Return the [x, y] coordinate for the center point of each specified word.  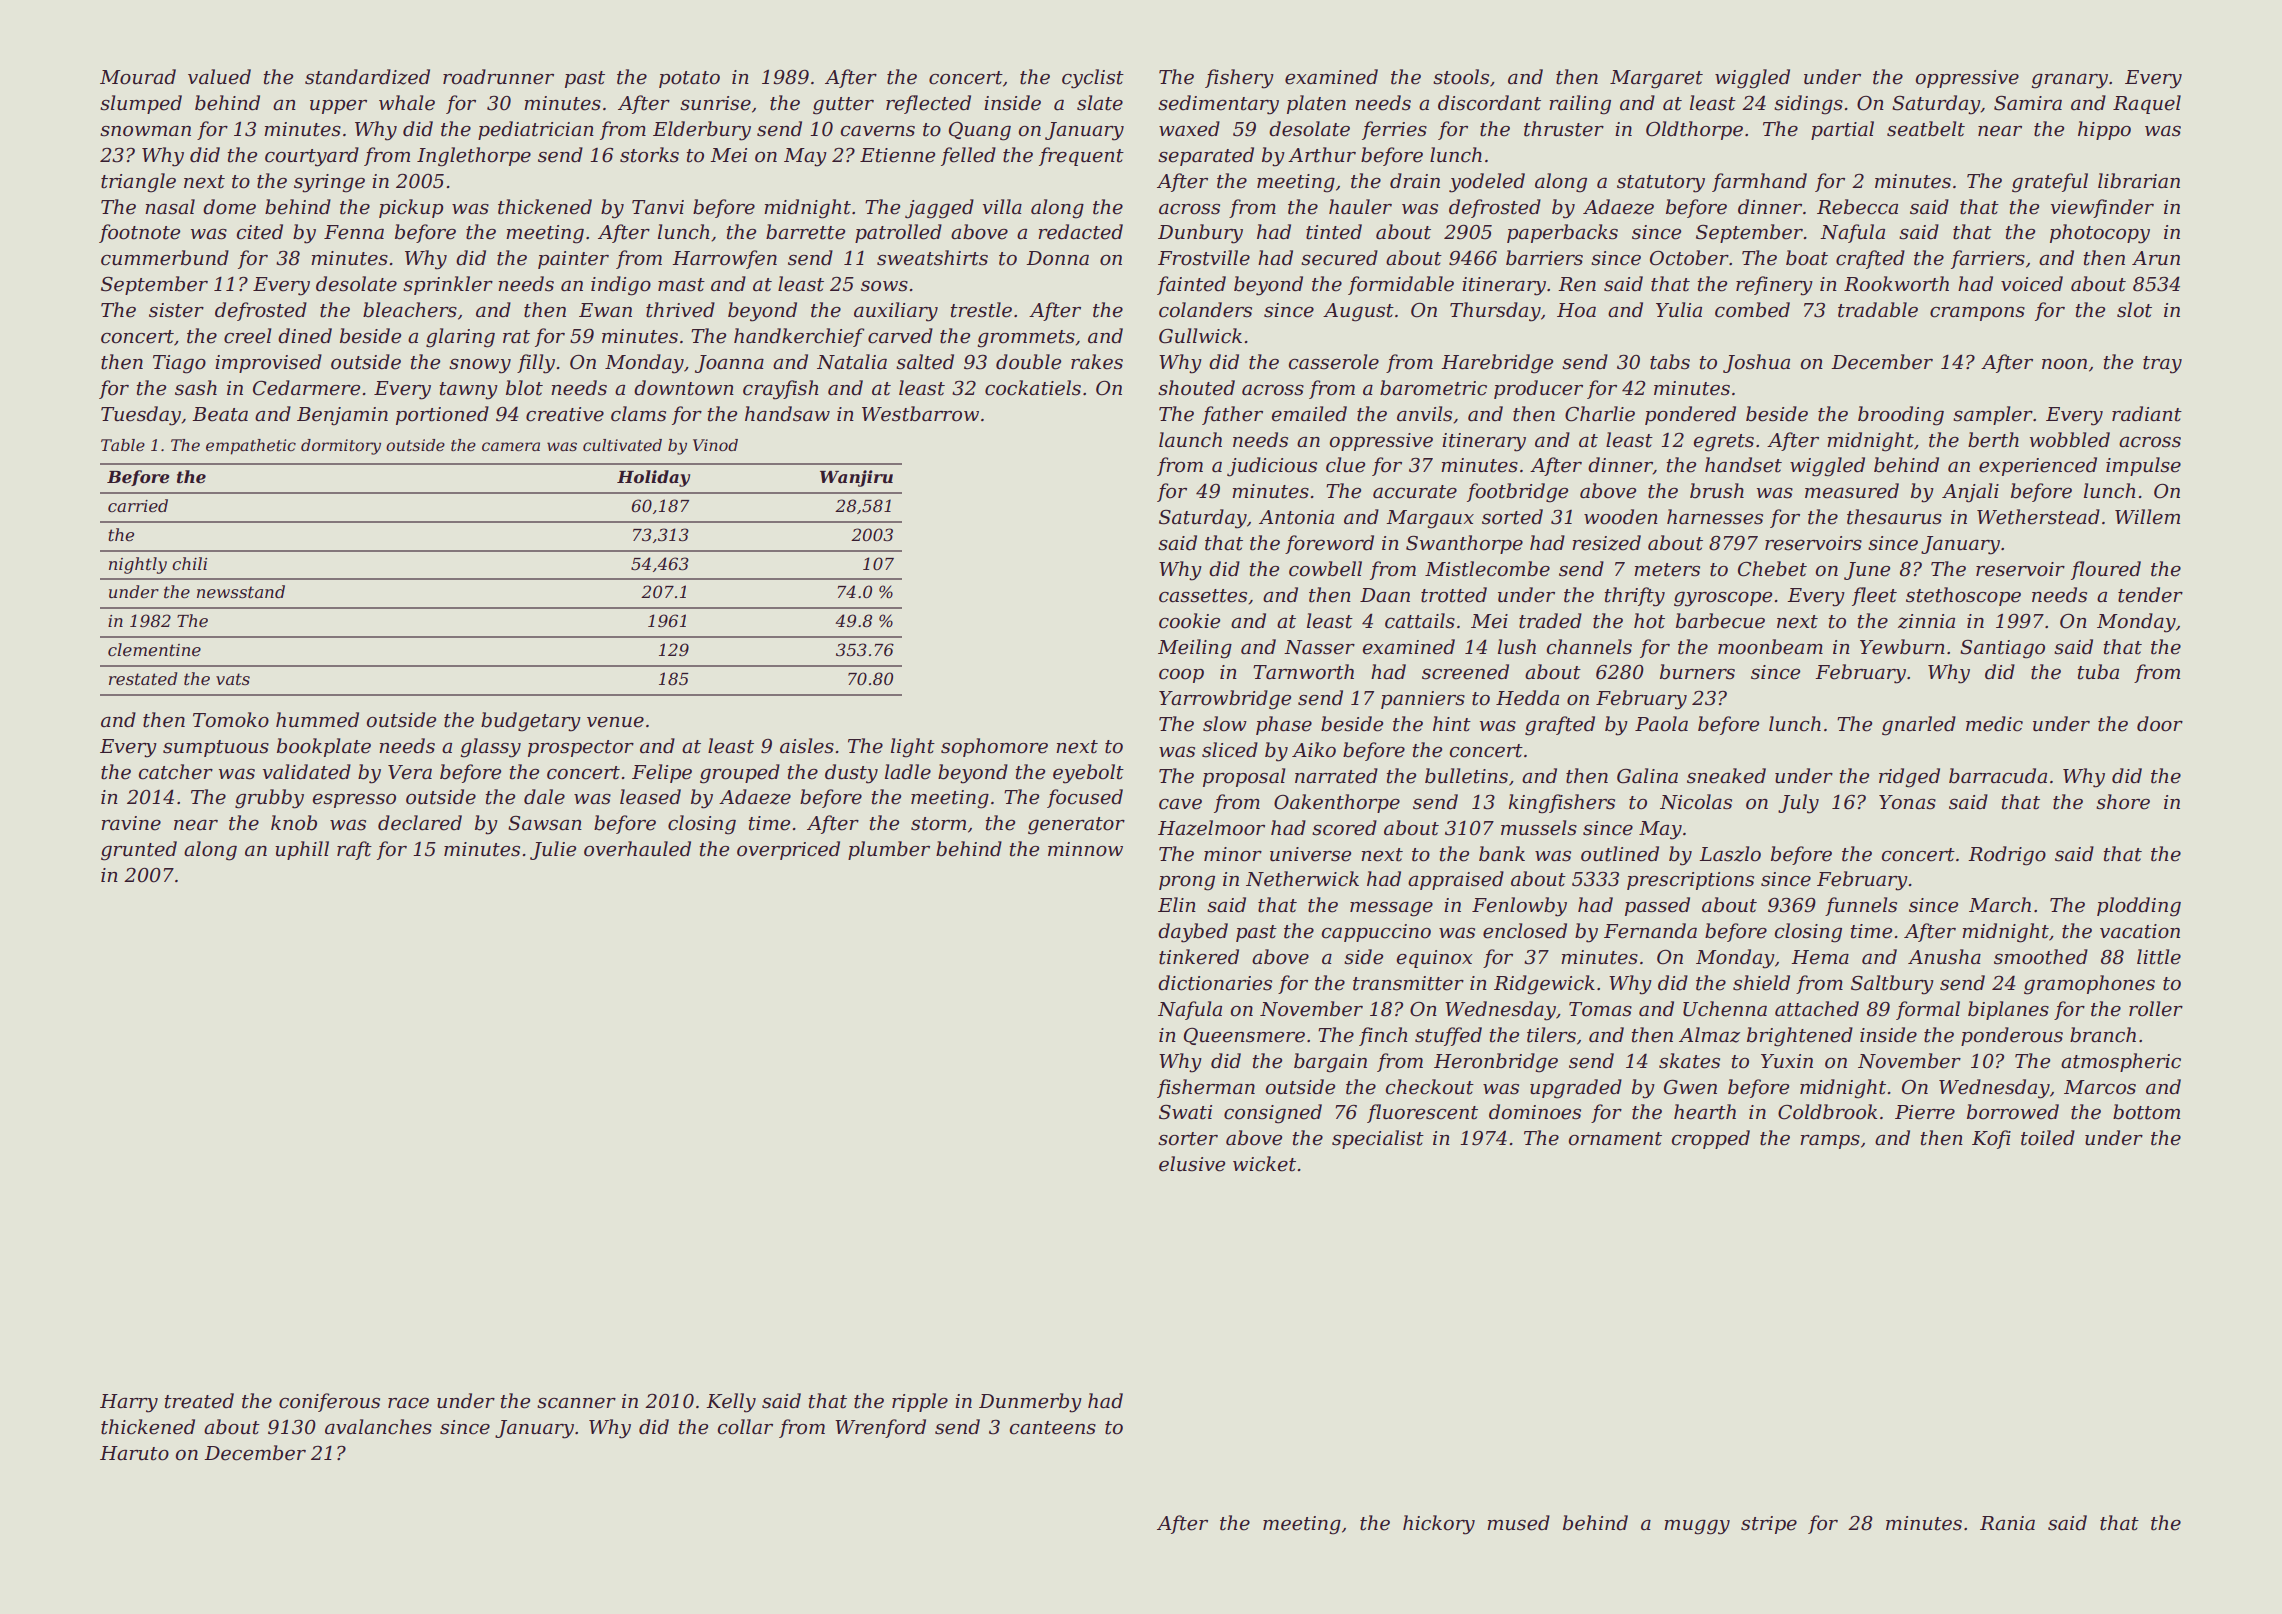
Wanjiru [856, 478]
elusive [1192, 1164]
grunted [139, 851]
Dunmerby [1030, 1403]
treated [199, 1401]
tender [2150, 595]
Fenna [354, 232]
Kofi [1991, 1139]
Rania [2007, 1523]
